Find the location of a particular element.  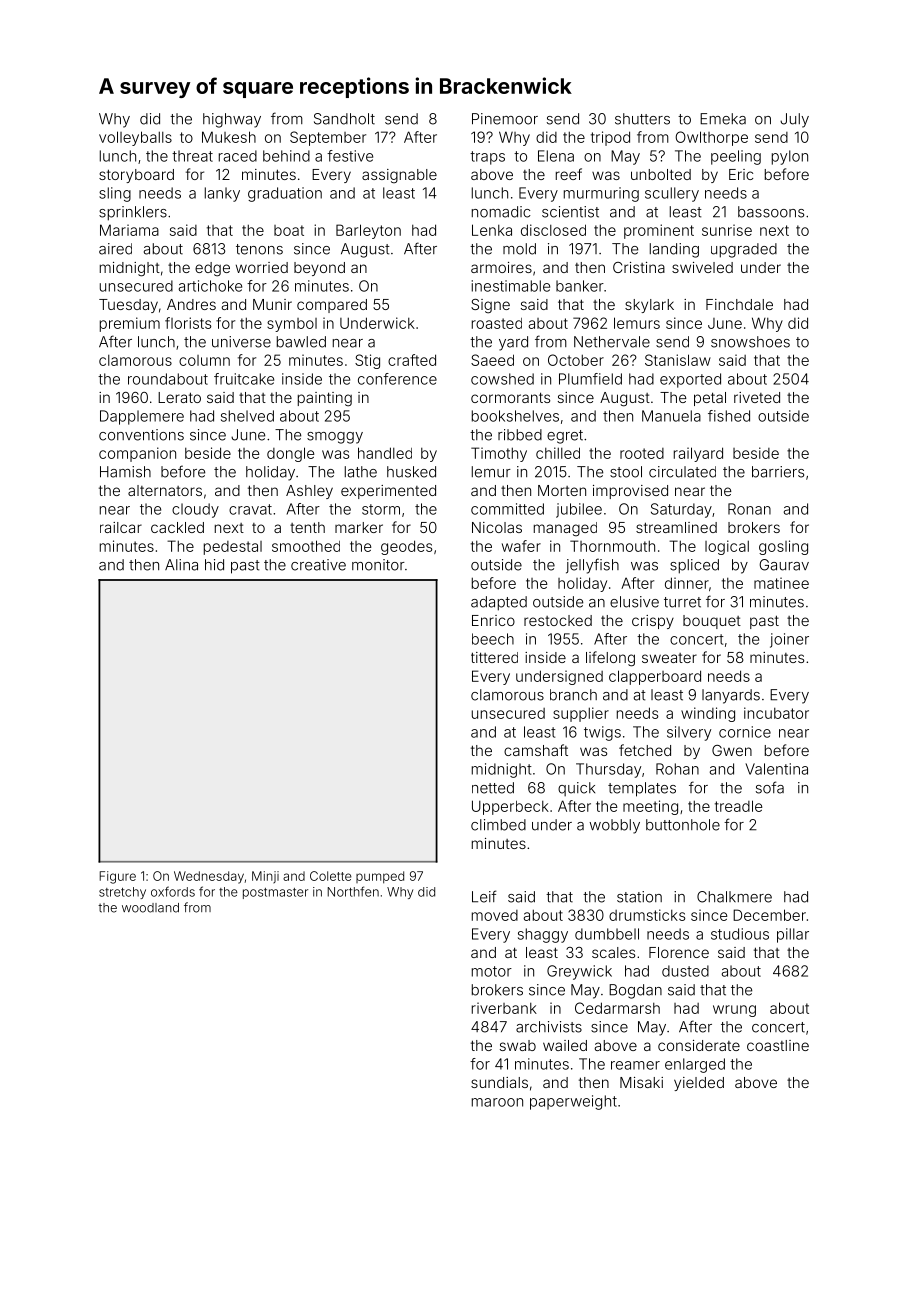

bassoons is located at coordinates (771, 212).
